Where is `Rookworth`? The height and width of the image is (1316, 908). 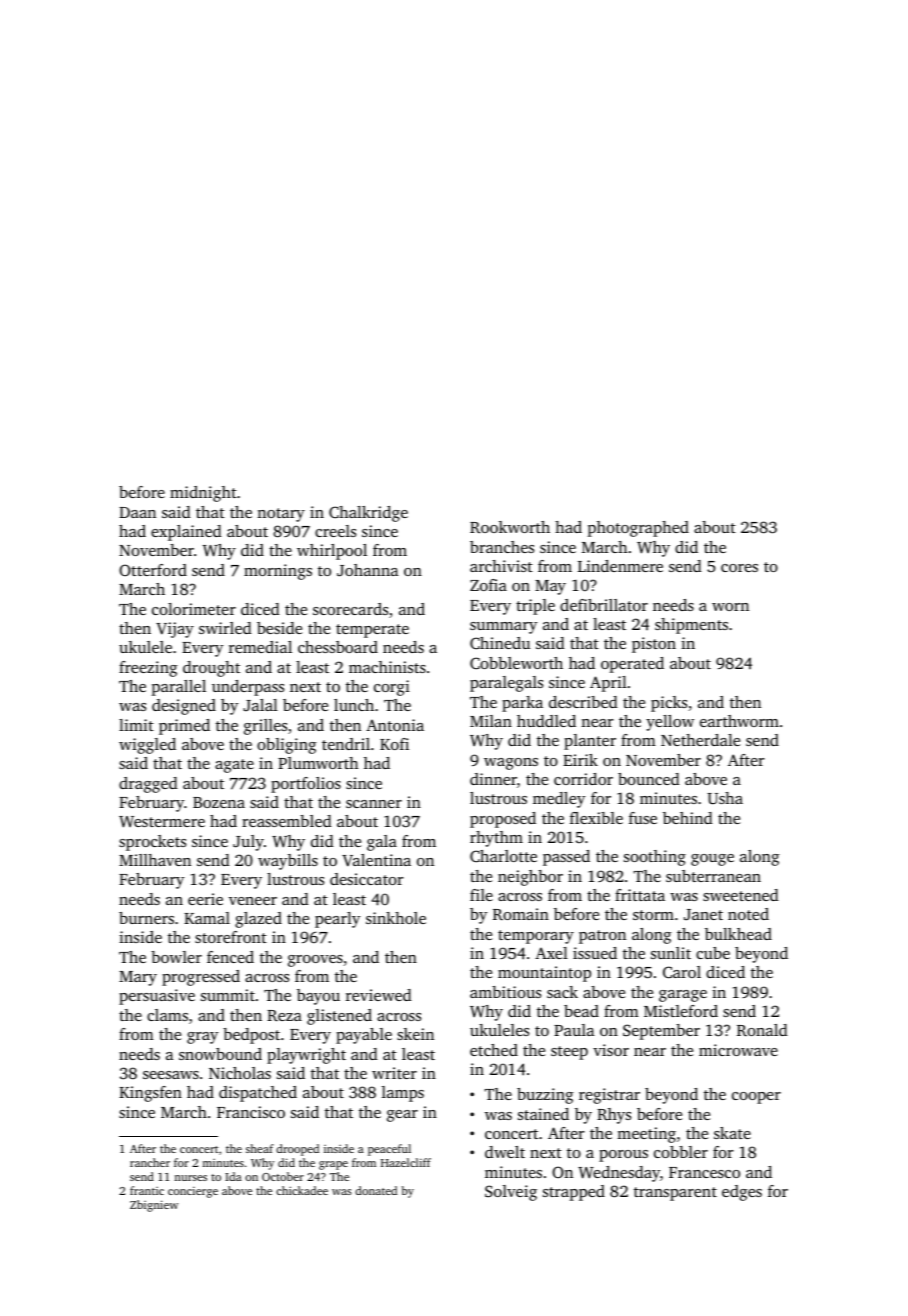 Rookworth is located at coordinates (510, 527).
